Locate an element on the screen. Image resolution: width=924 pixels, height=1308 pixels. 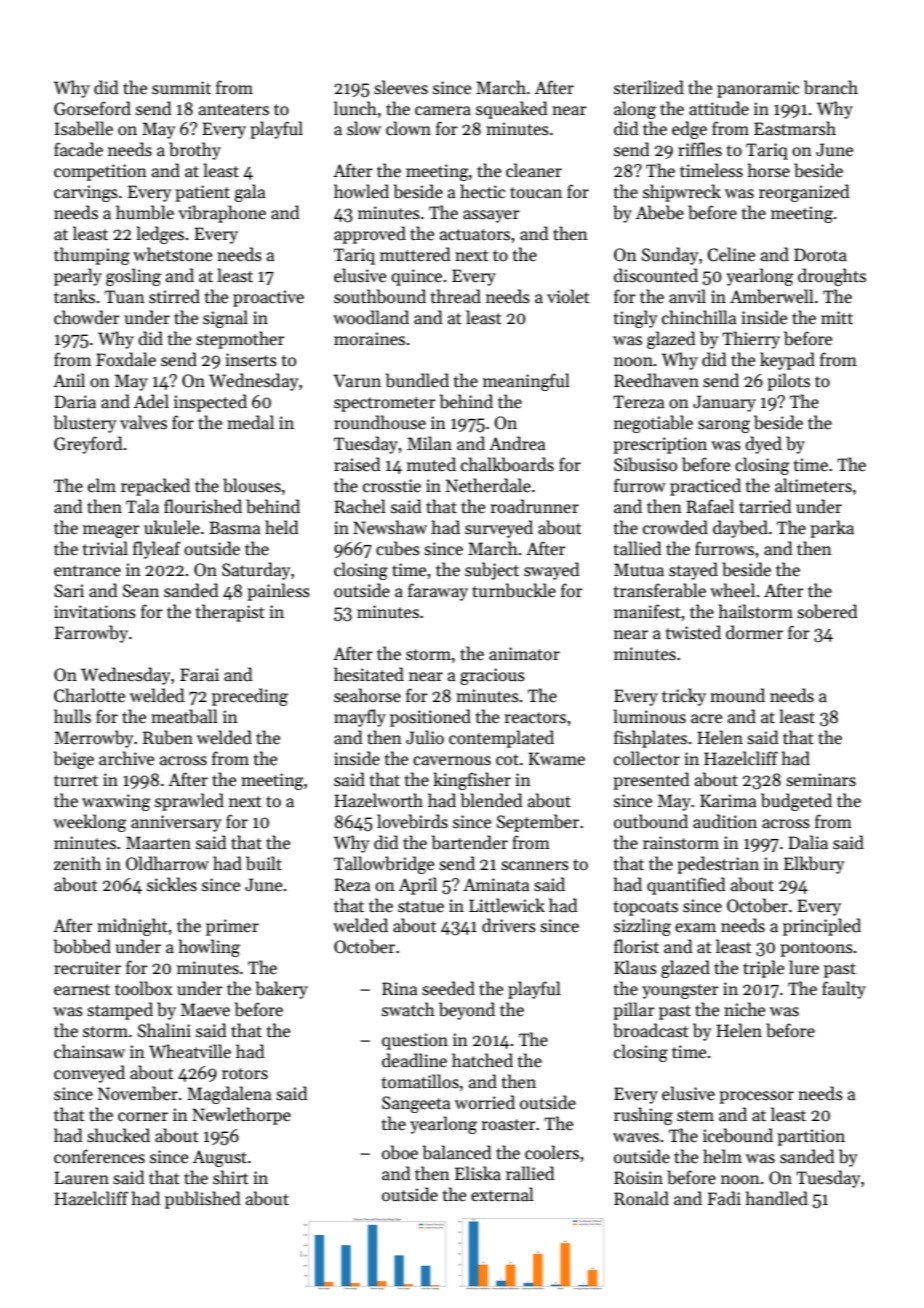
external is located at coordinates (502, 1194).
